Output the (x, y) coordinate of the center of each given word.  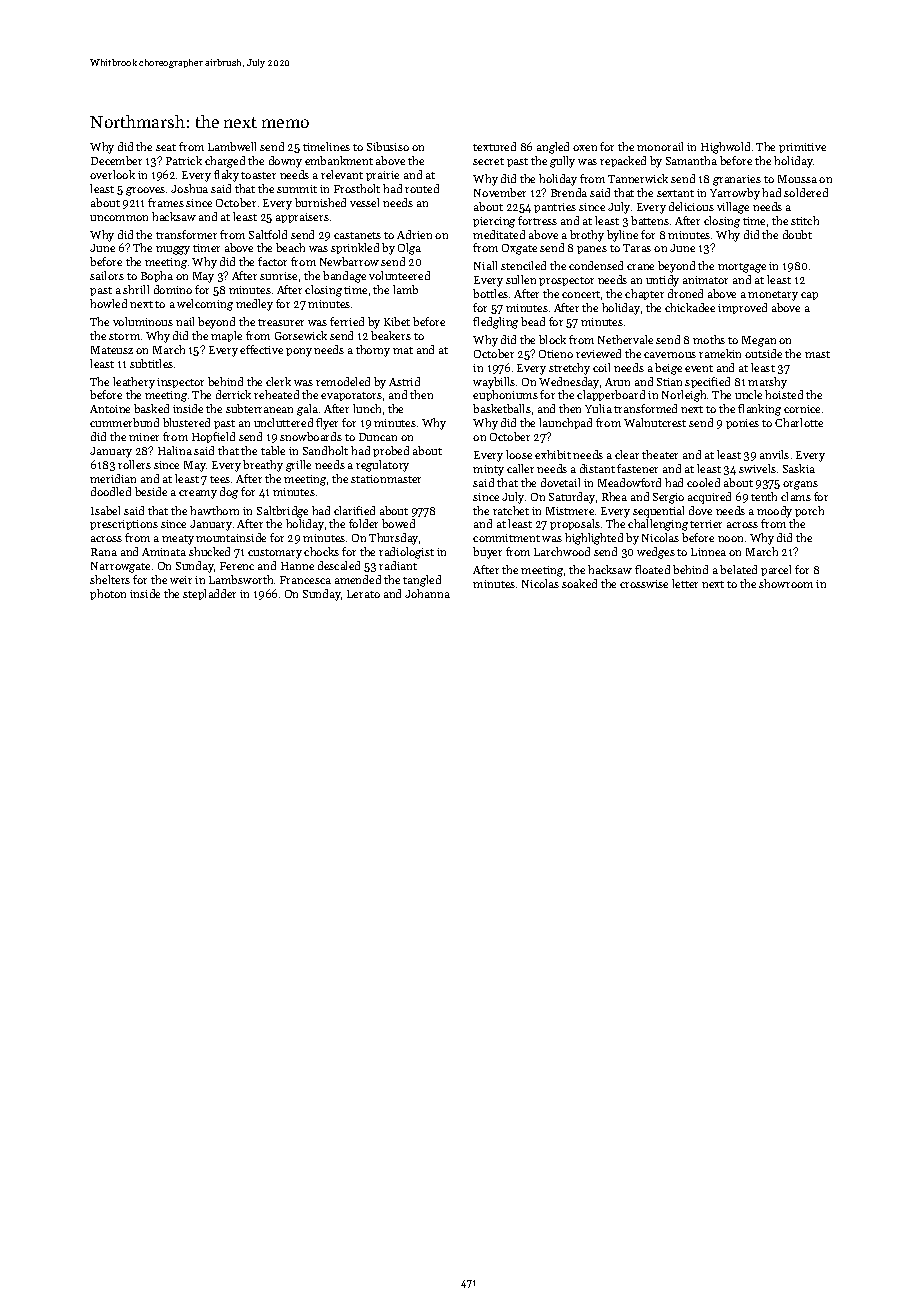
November (500, 192)
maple (226, 336)
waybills (494, 383)
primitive (802, 148)
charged (225, 162)
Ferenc (237, 566)
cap (809, 296)
